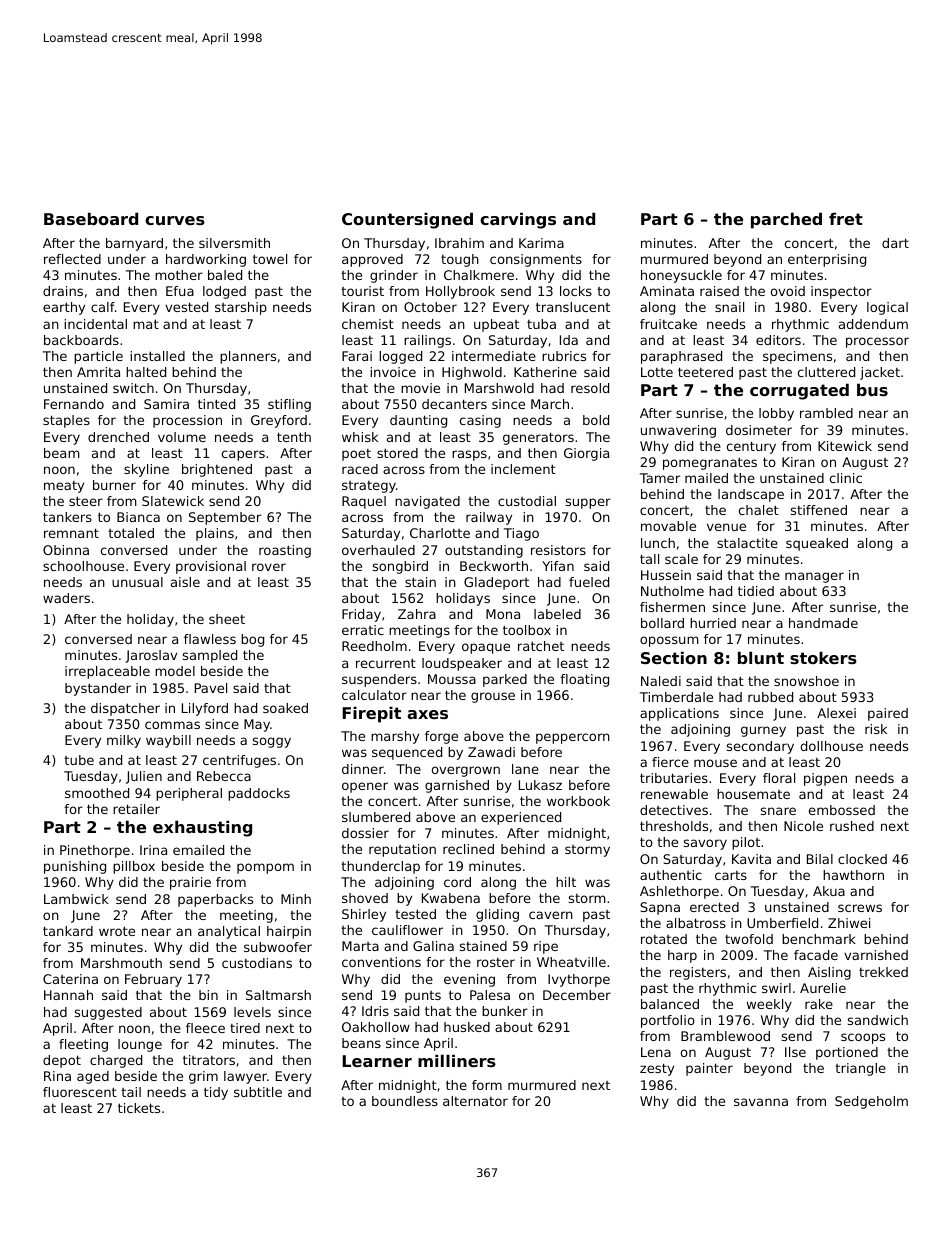 The width and height of the screenshot is (952, 1233). I want to click on Lena, so click(656, 1052).
